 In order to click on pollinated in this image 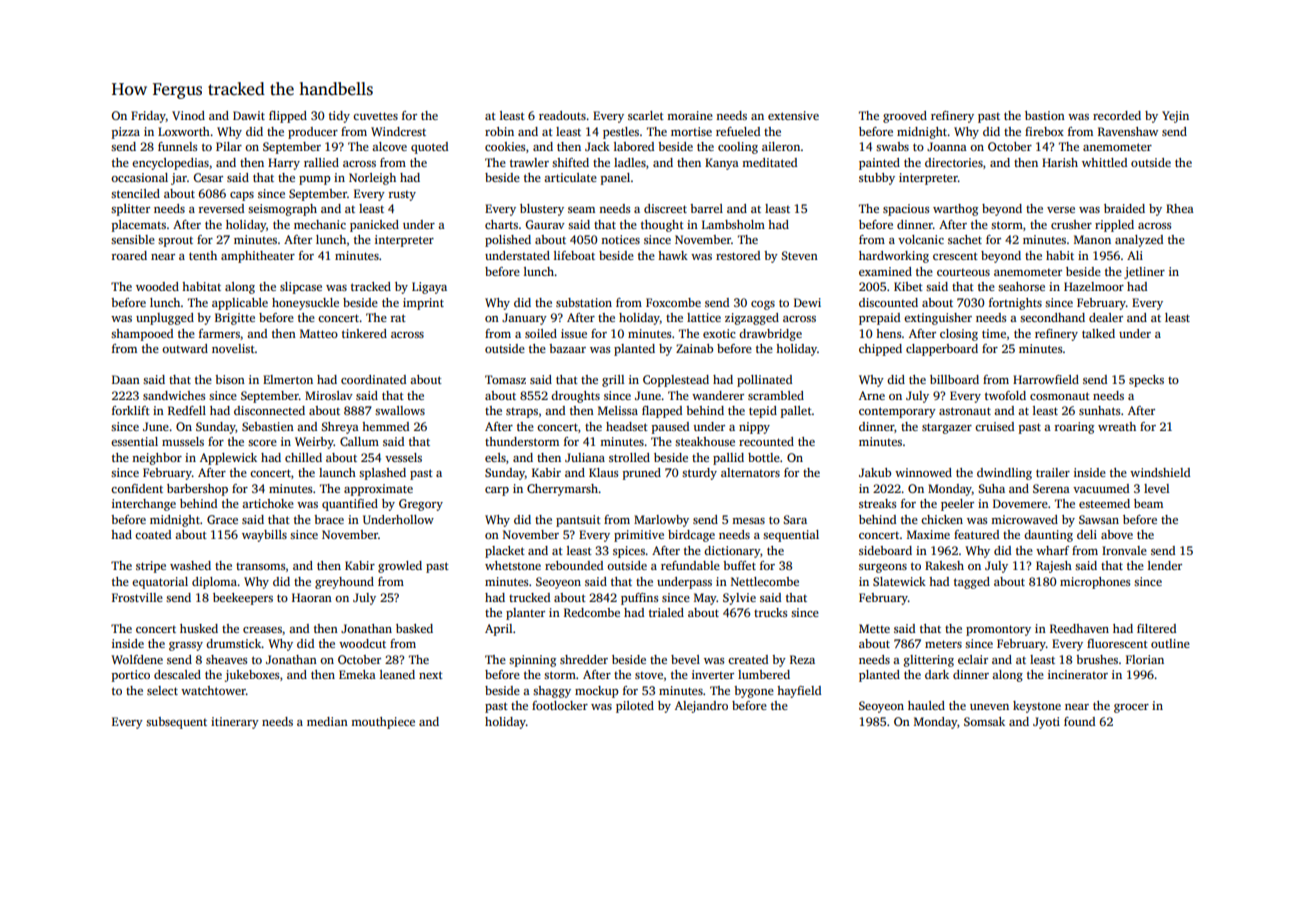, I will do `click(764, 381)`.
